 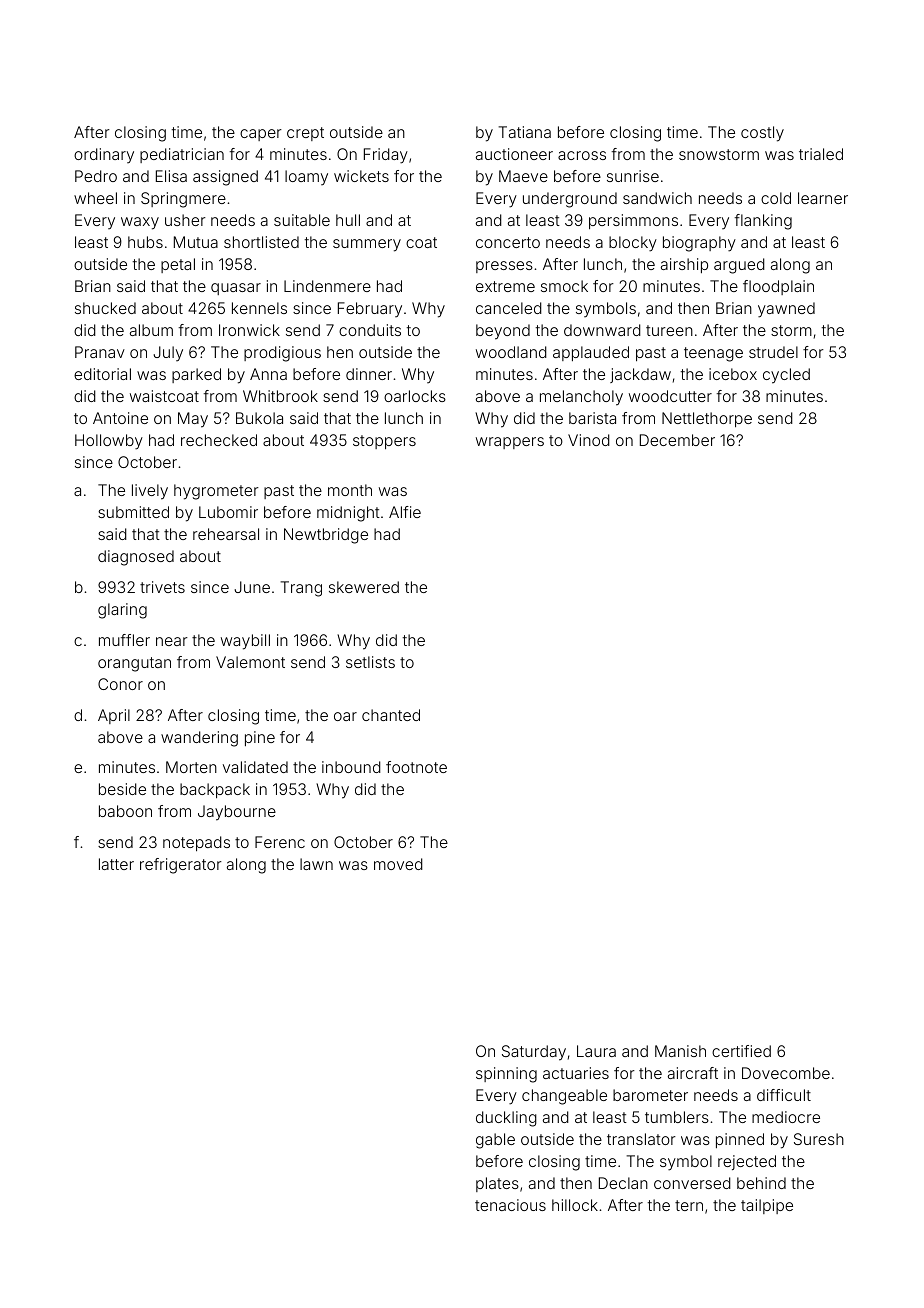 I want to click on Vinod, so click(x=589, y=440).
